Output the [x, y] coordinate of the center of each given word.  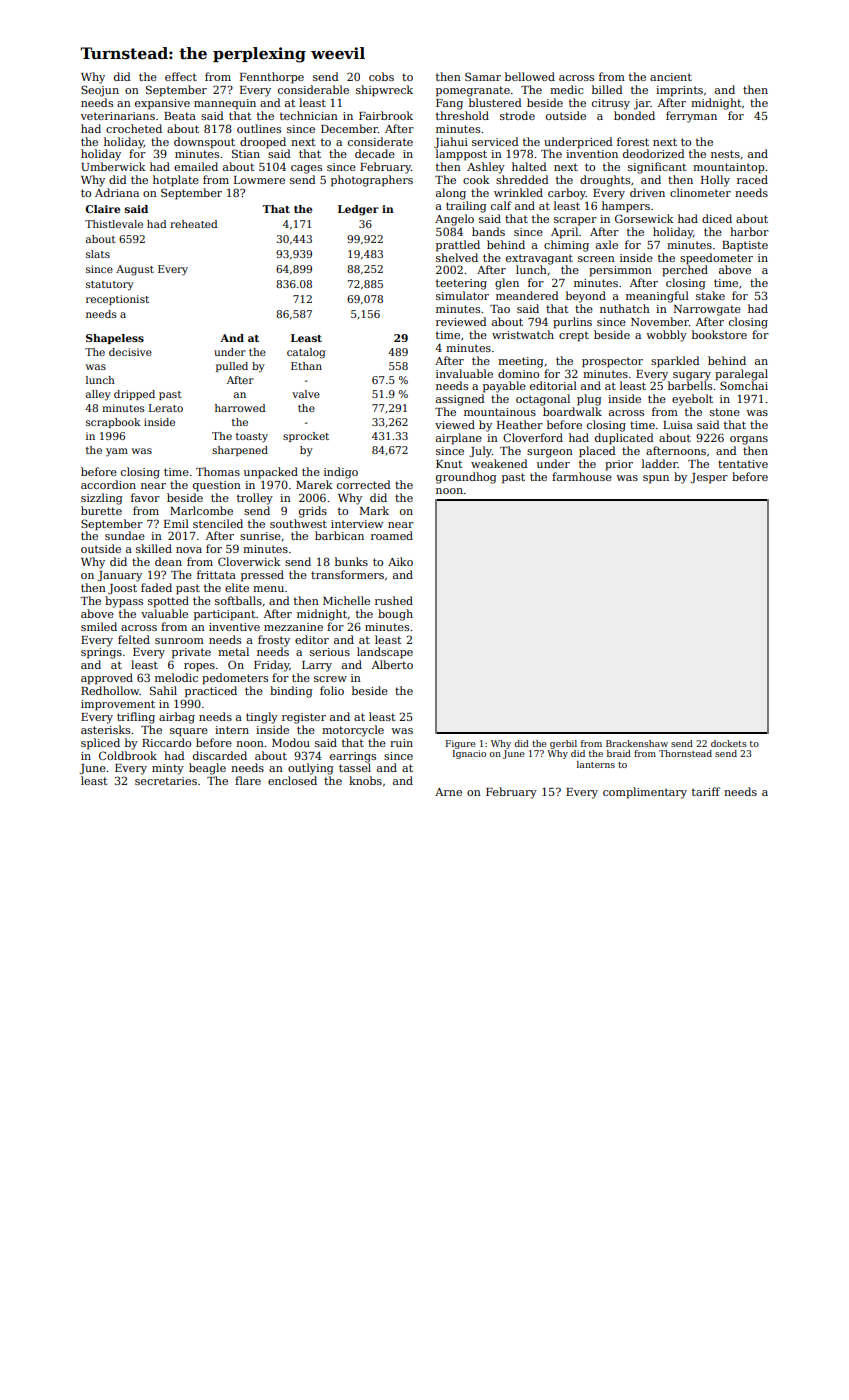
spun [656, 479]
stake [710, 295]
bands [488, 231]
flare [248, 780]
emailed [196, 166]
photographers [372, 181]
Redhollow [110, 690]
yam [117, 452]
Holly [715, 181]
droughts [605, 181]
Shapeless [115, 339]
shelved [457, 257]
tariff [706, 791]
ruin [401, 743]
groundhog [466, 478]
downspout [204, 143]
